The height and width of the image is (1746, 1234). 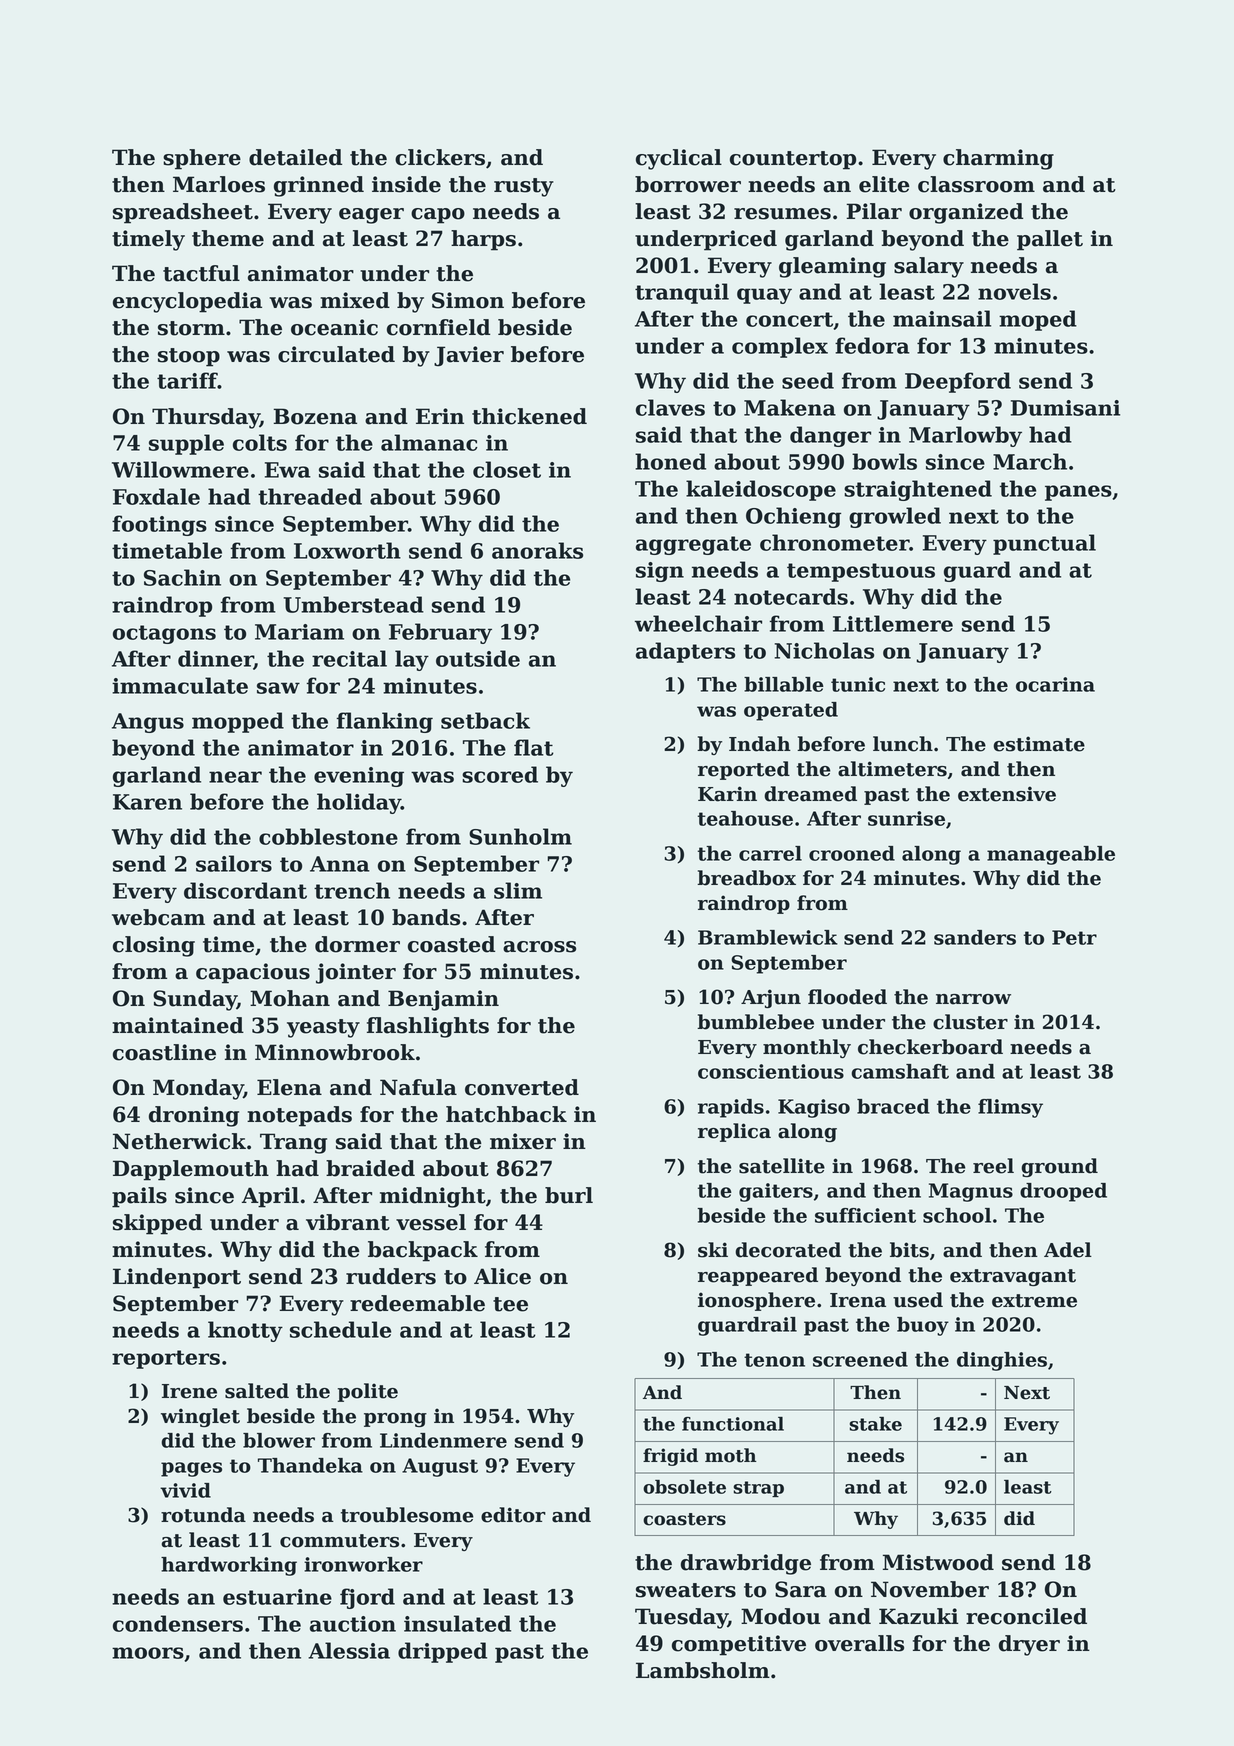 What do you see at coordinates (1034, 1301) in the image?
I see `extreme` at bounding box center [1034, 1301].
